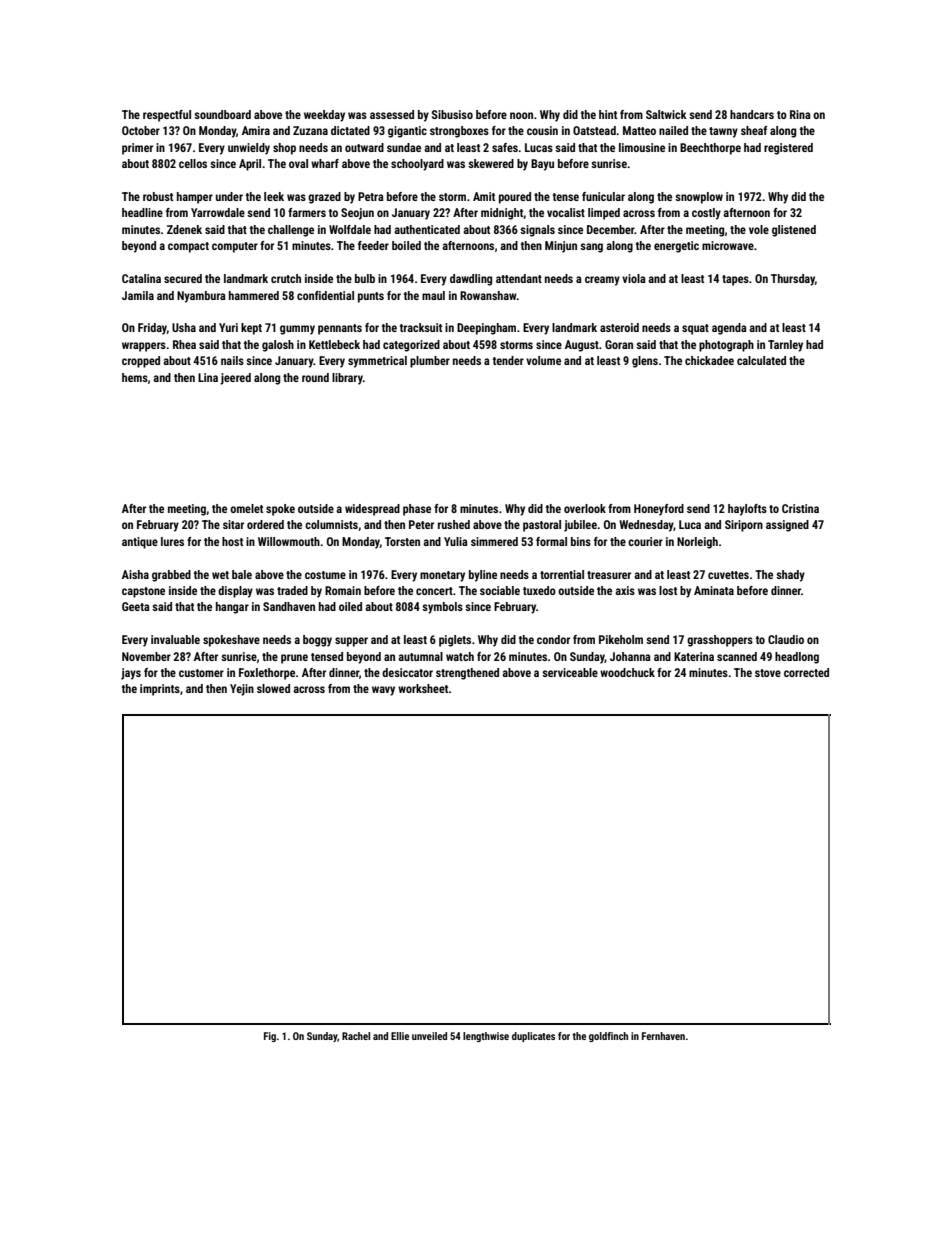 Image resolution: width=952 pixels, height=1233 pixels. Describe the element at coordinates (270, 1037) in the screenshot. I see `Fig` at that location.
